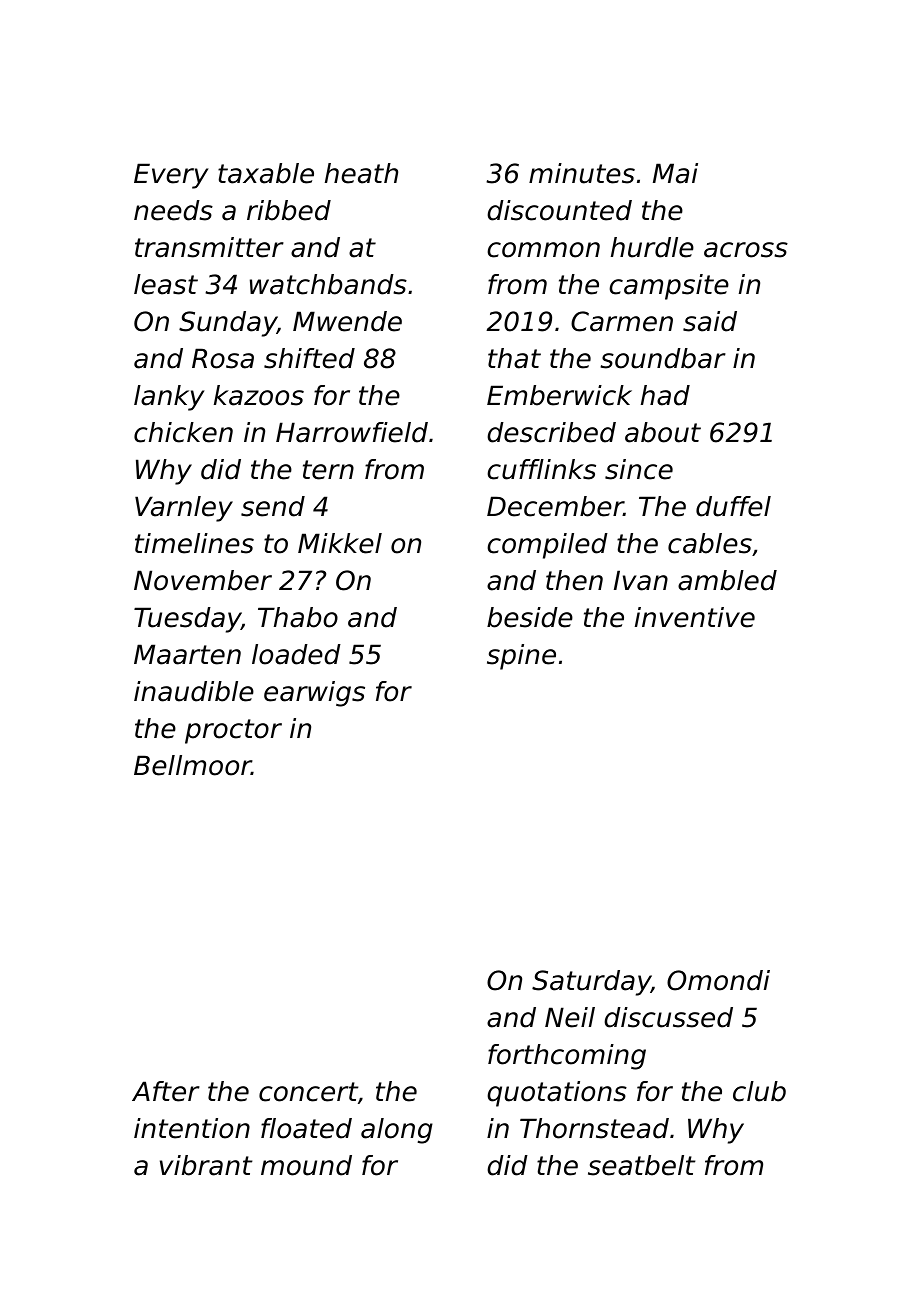 Image resolution: width=924 pixels, height=1311 pixels. I want to click on Varnley, so click(184, 509).
